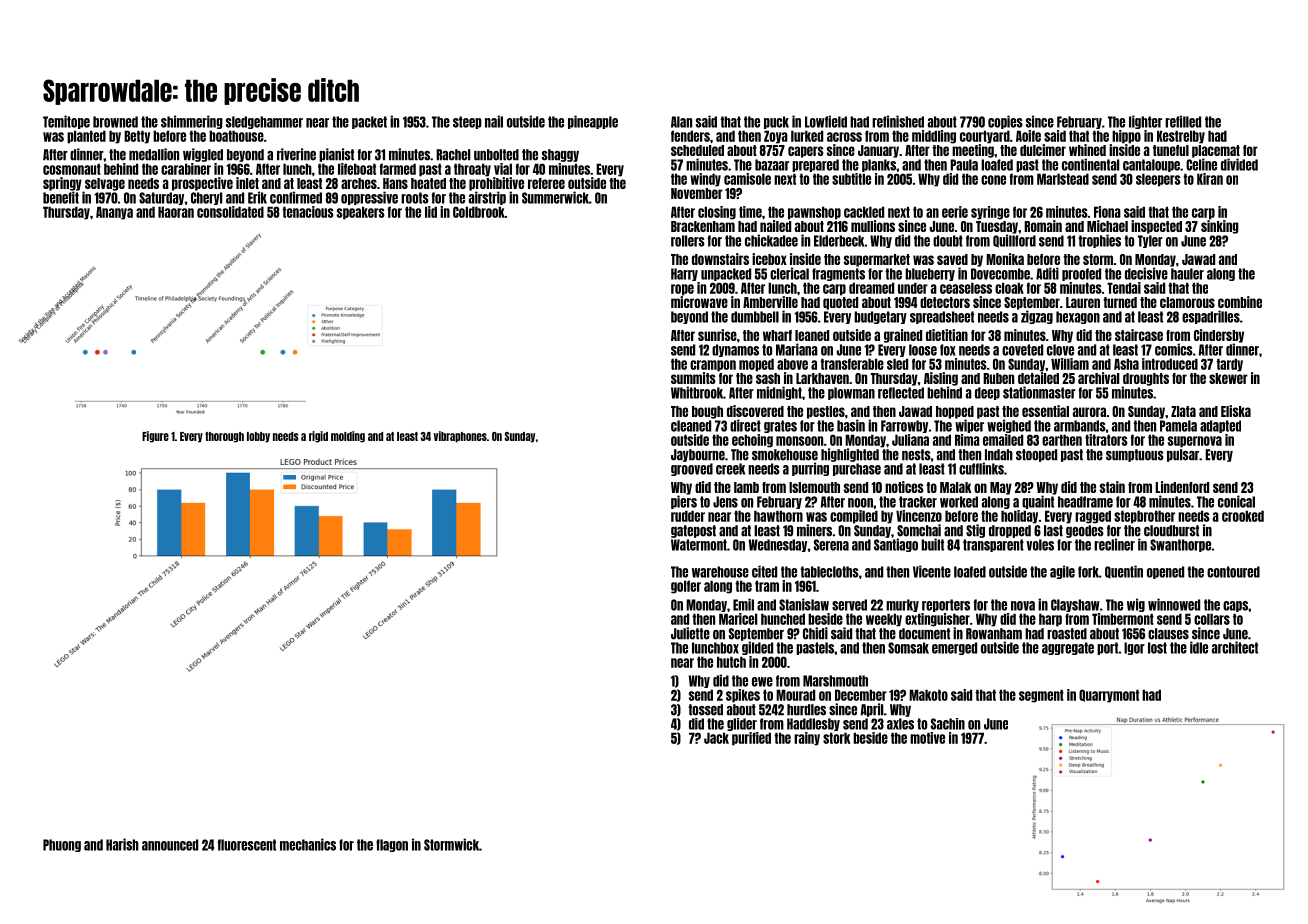 Image resolution: width=1308 pixels, height=924 pixels. What do you see at coordinates (369, 122) in the screenshot?
I see `packet` at bounding box center [369, 122].
